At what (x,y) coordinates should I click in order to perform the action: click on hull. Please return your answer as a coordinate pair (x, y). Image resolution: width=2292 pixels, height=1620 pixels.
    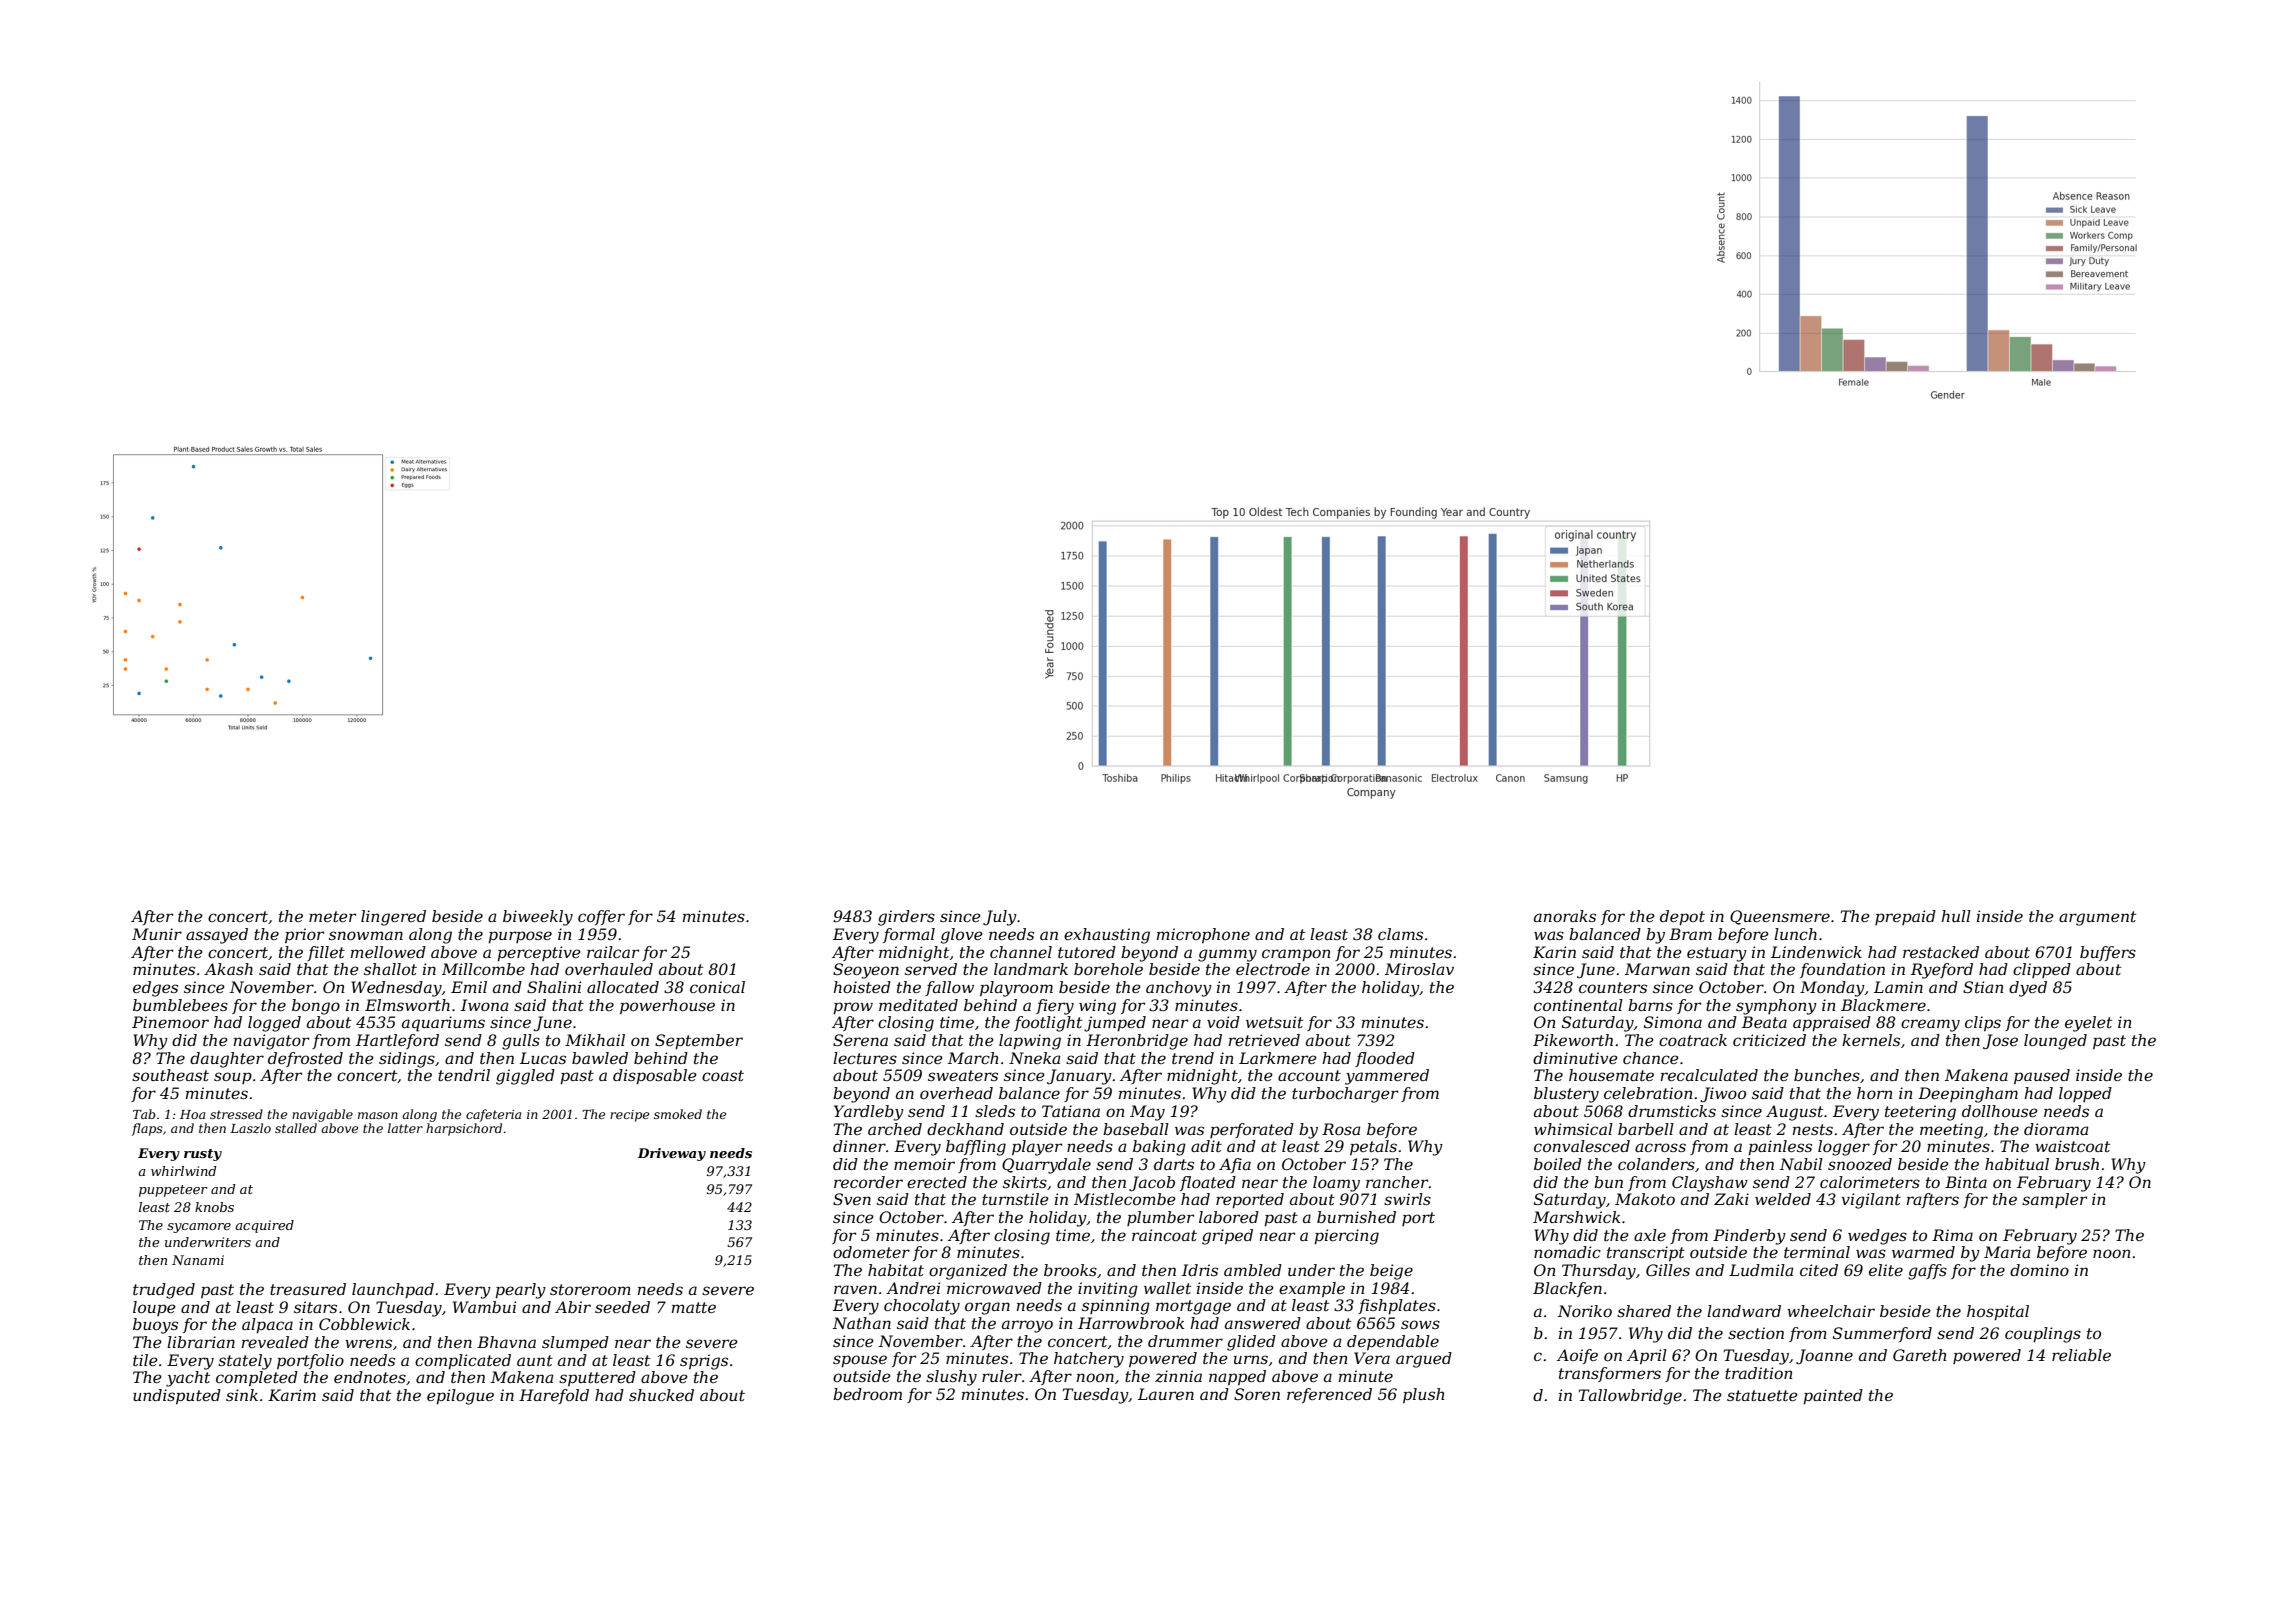
    Looking at the image, I should click on (1956, 916).
